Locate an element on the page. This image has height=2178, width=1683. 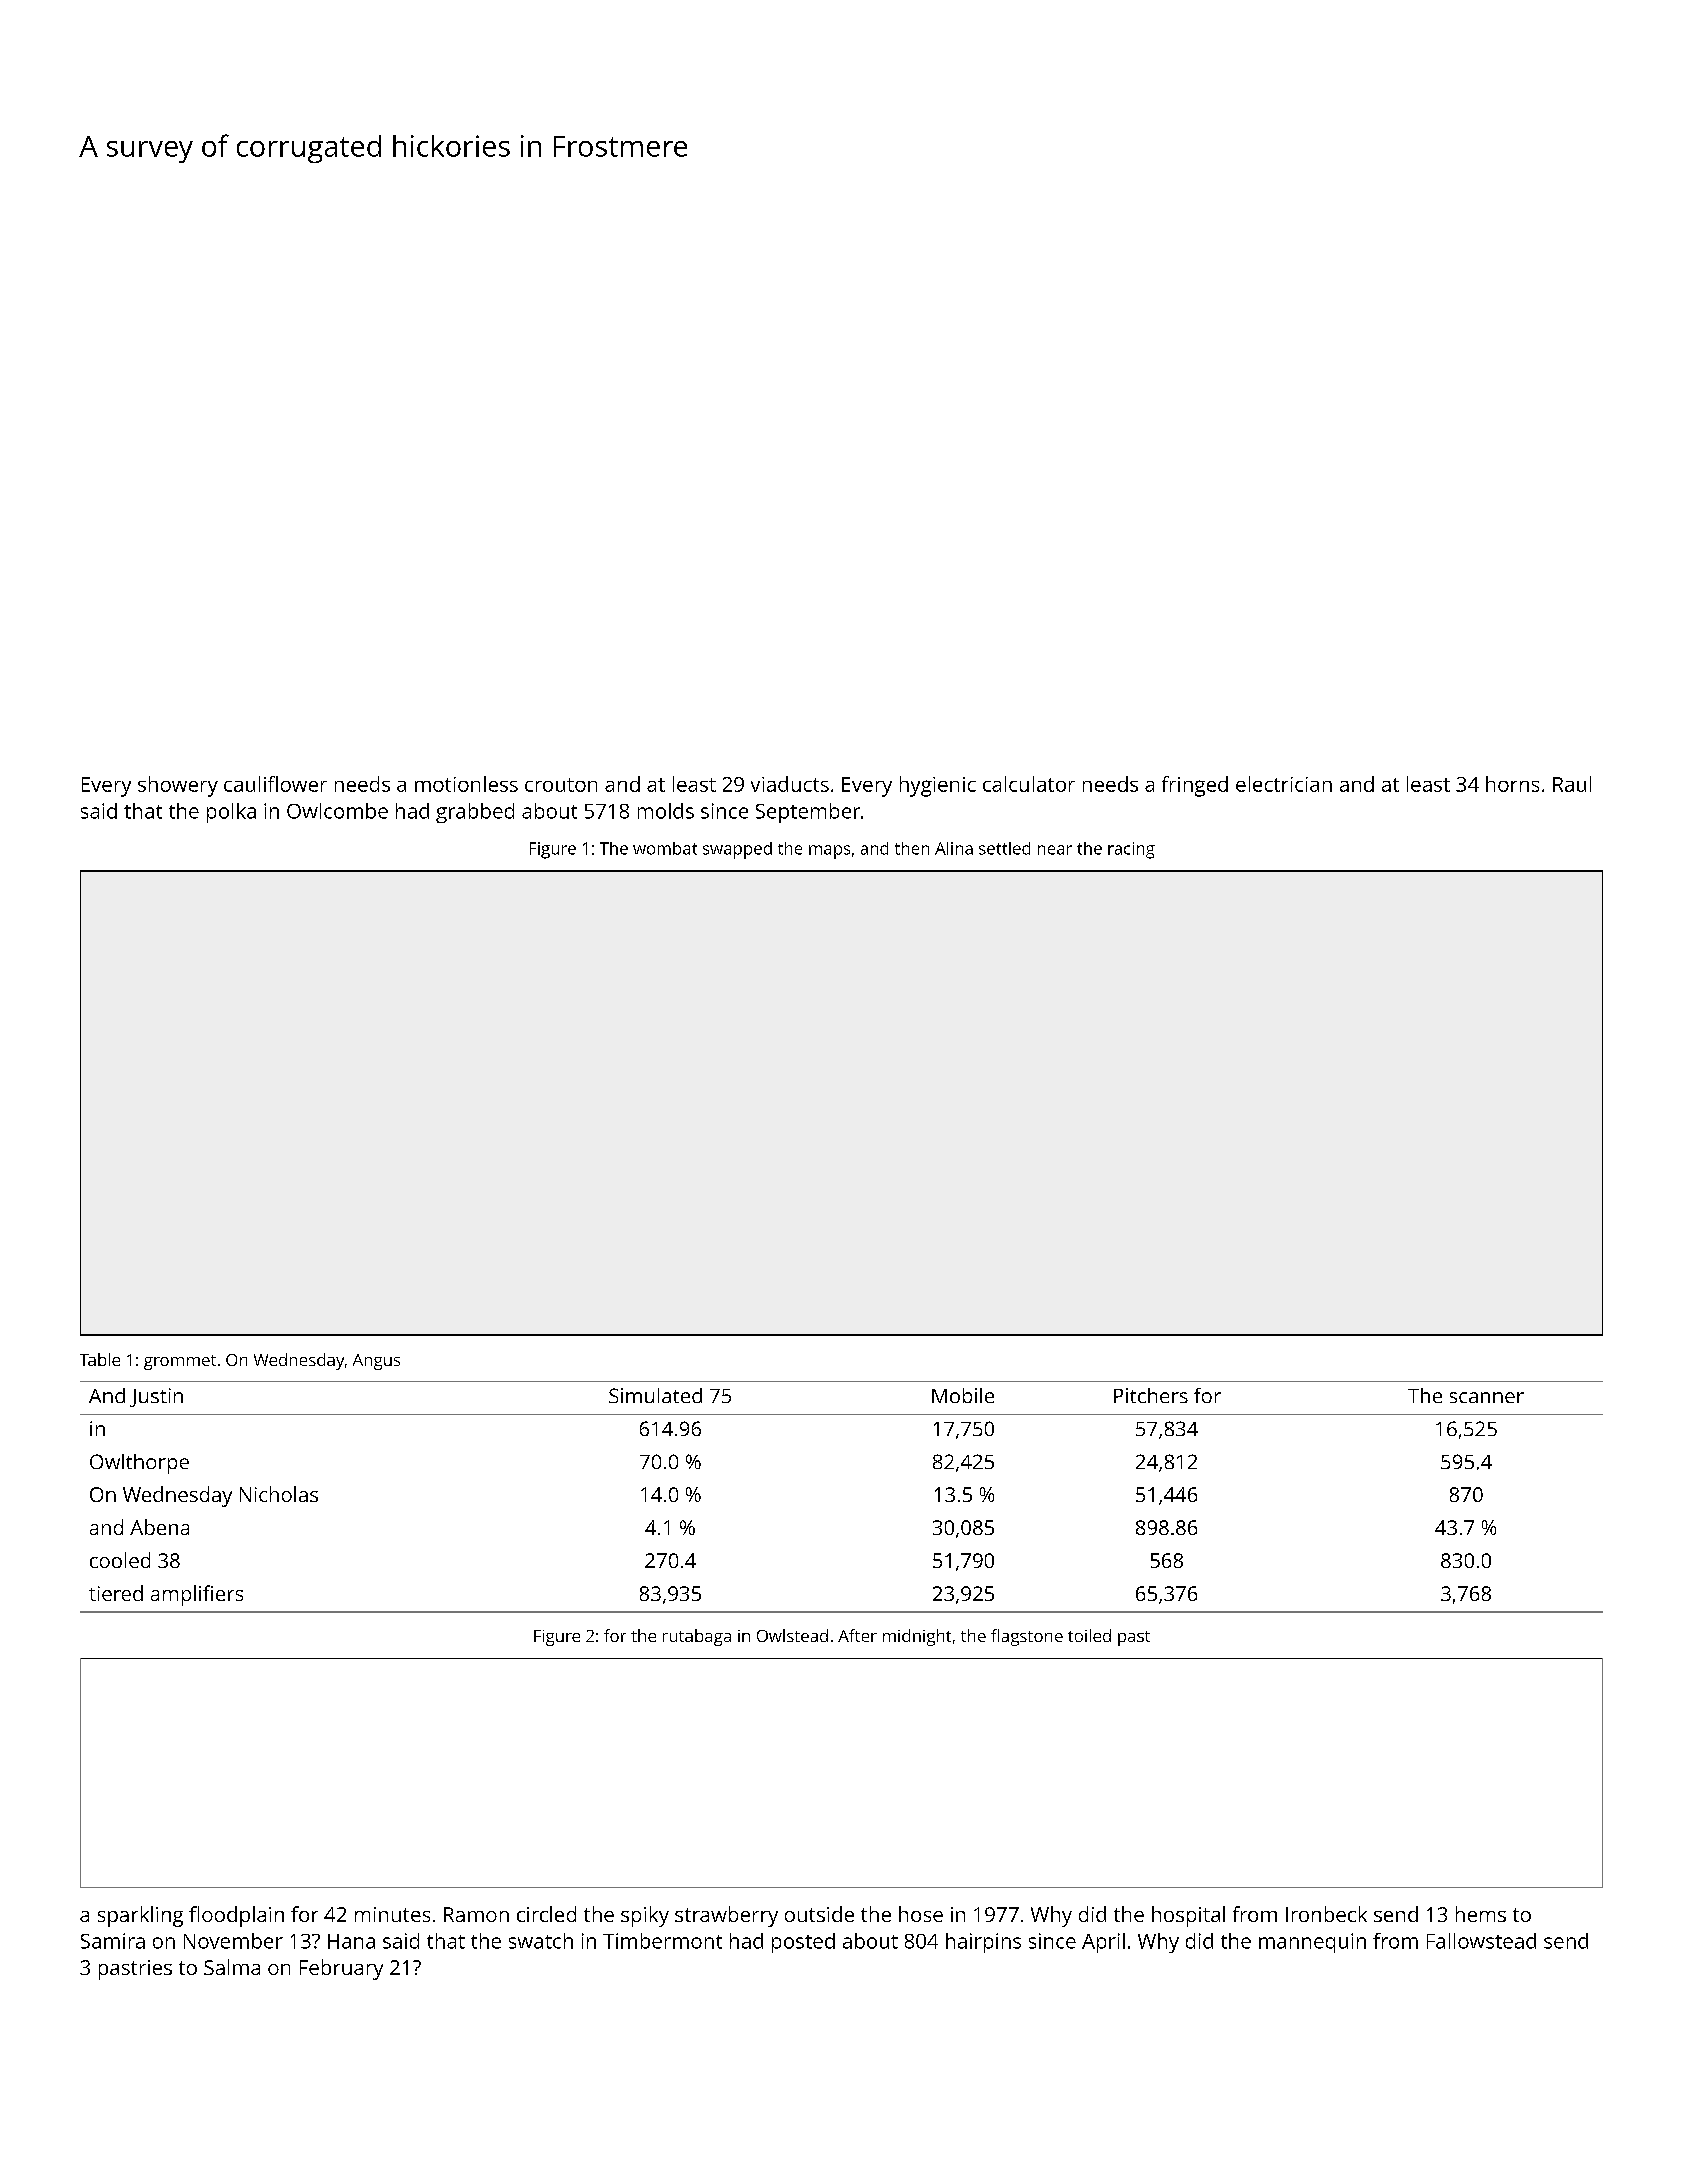
Angus is located at coordinates (376, 1362).
